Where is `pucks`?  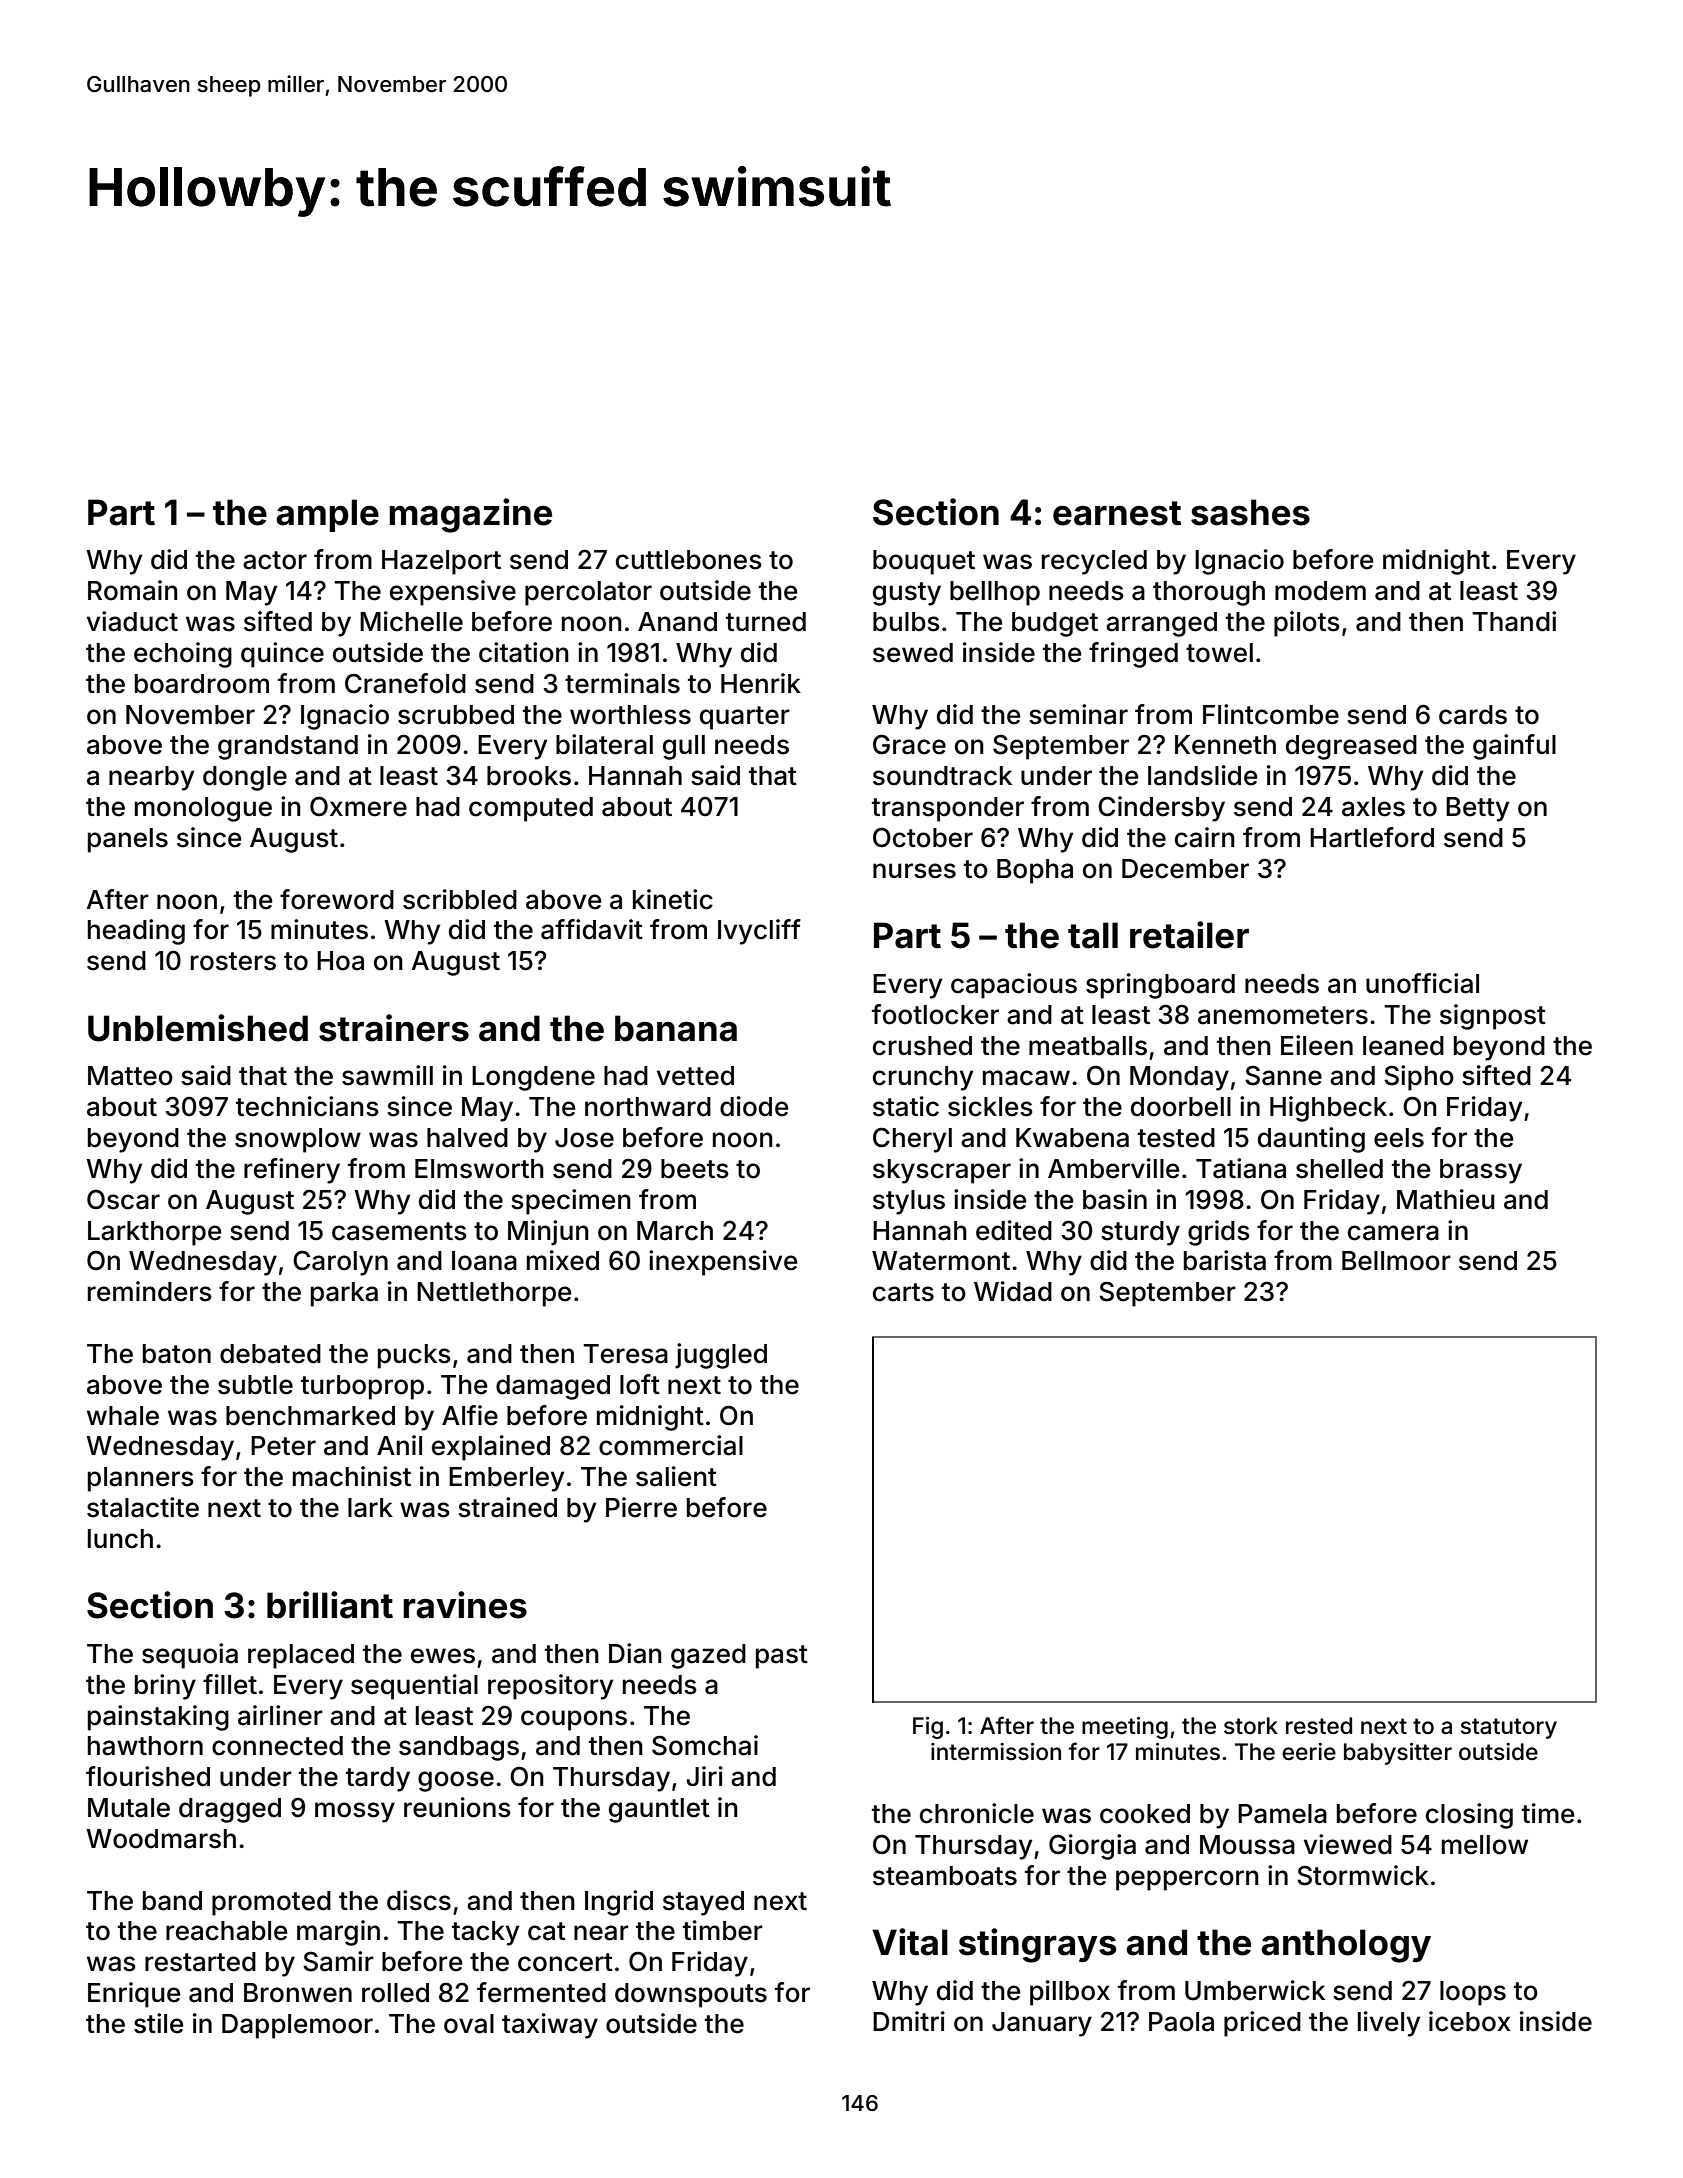
pucks is located at coordinates (414, 1356).
